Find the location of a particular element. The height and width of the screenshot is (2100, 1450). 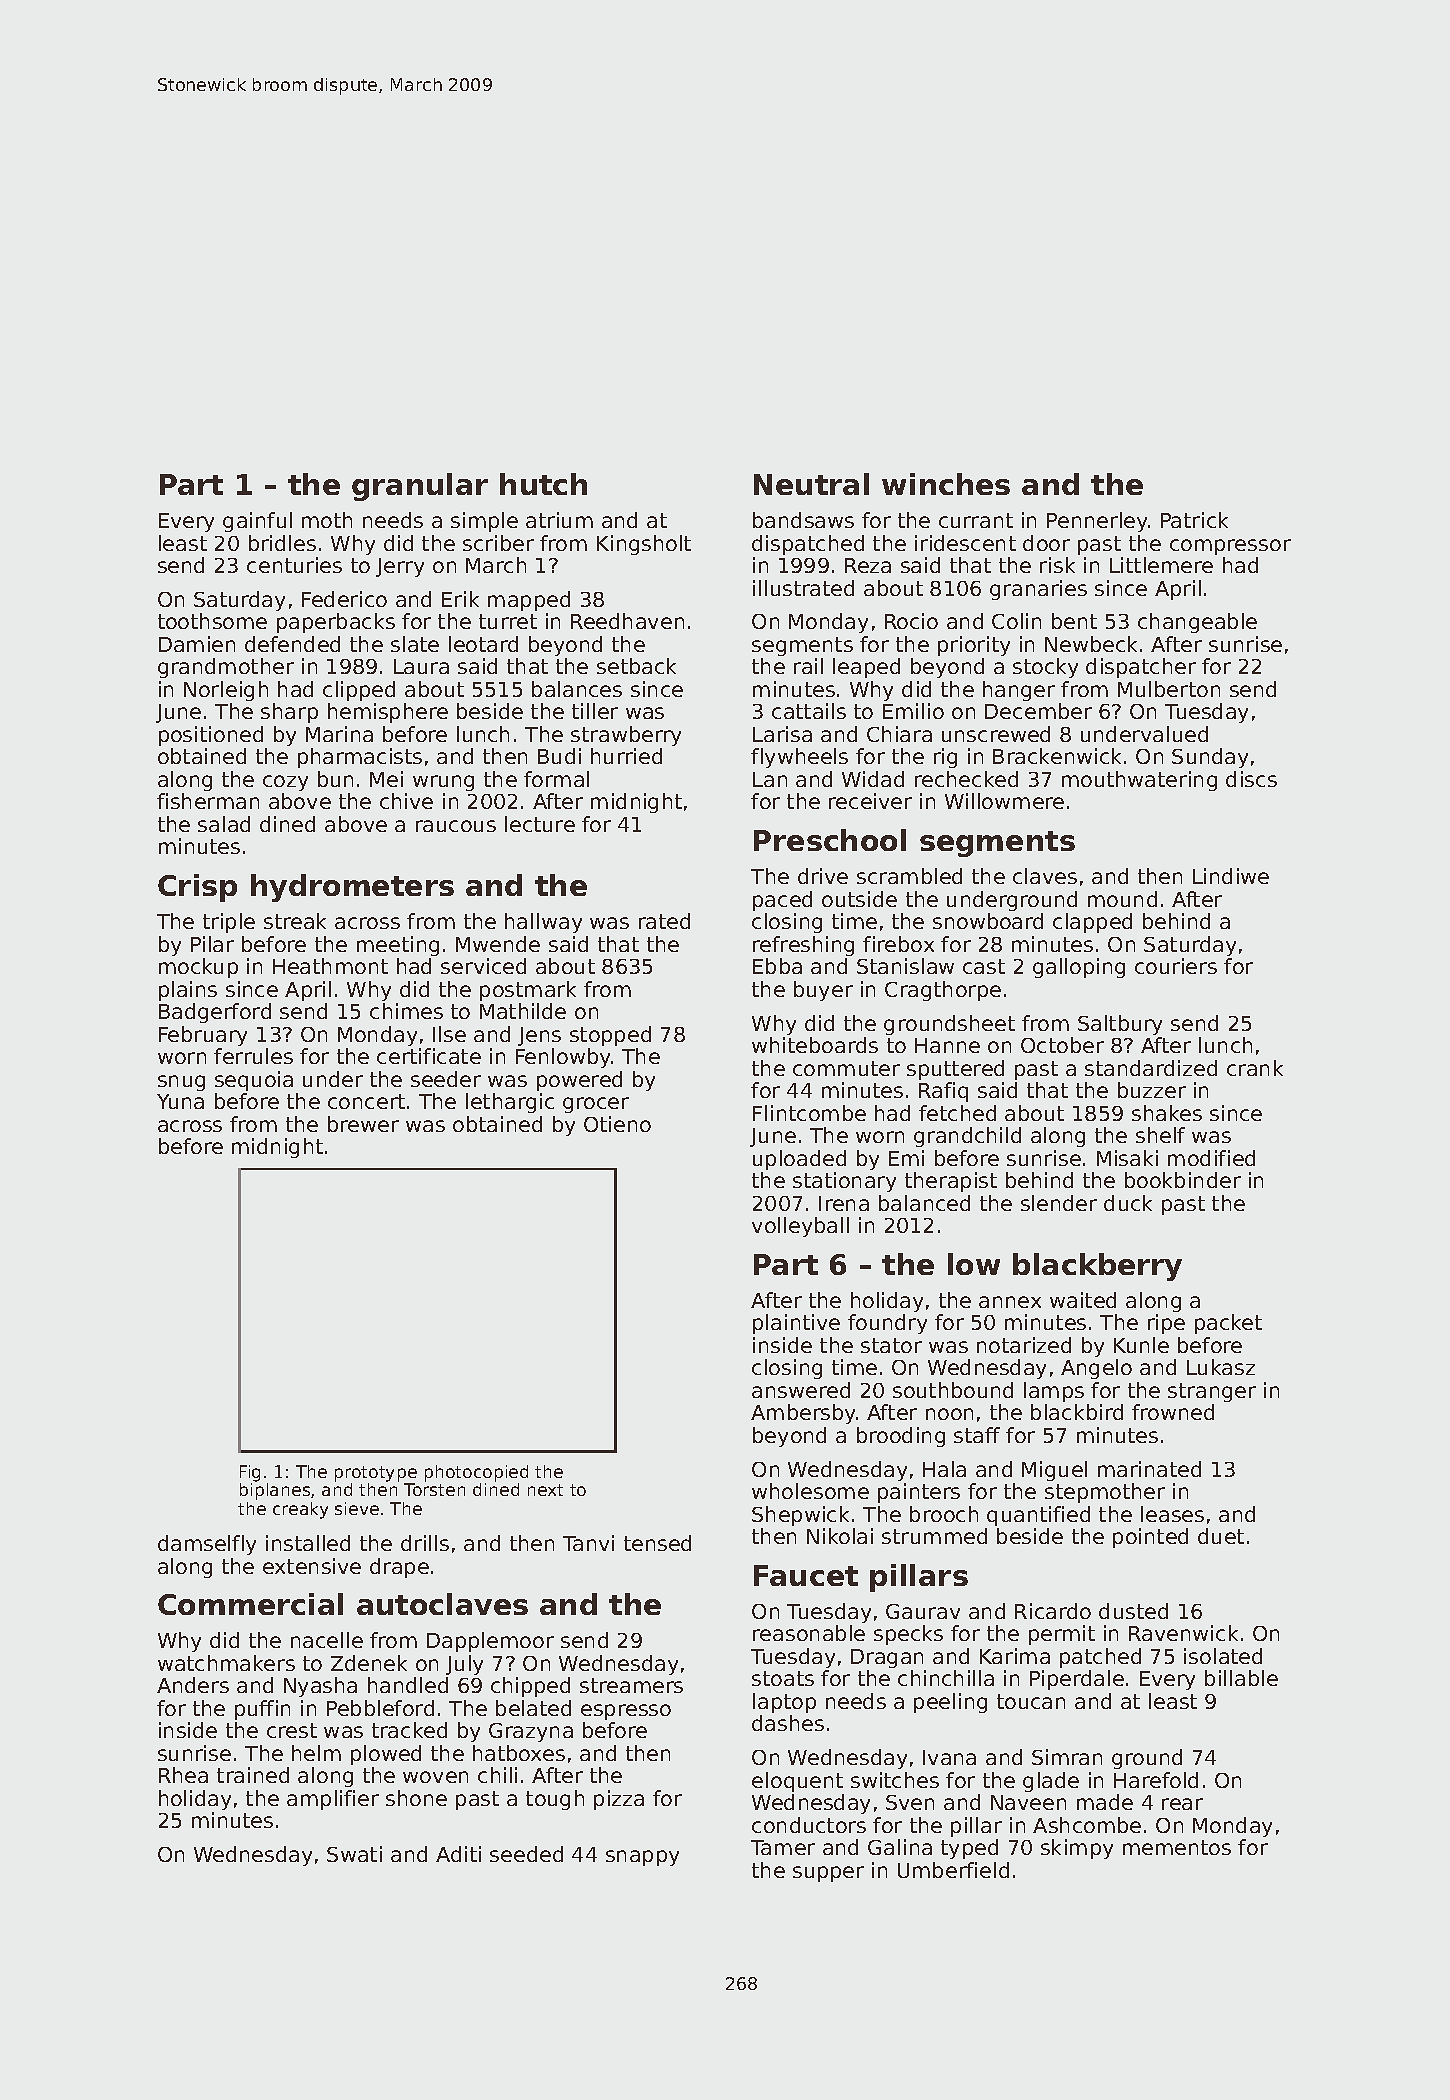

crank is located at coordinates (1255, 1068).
